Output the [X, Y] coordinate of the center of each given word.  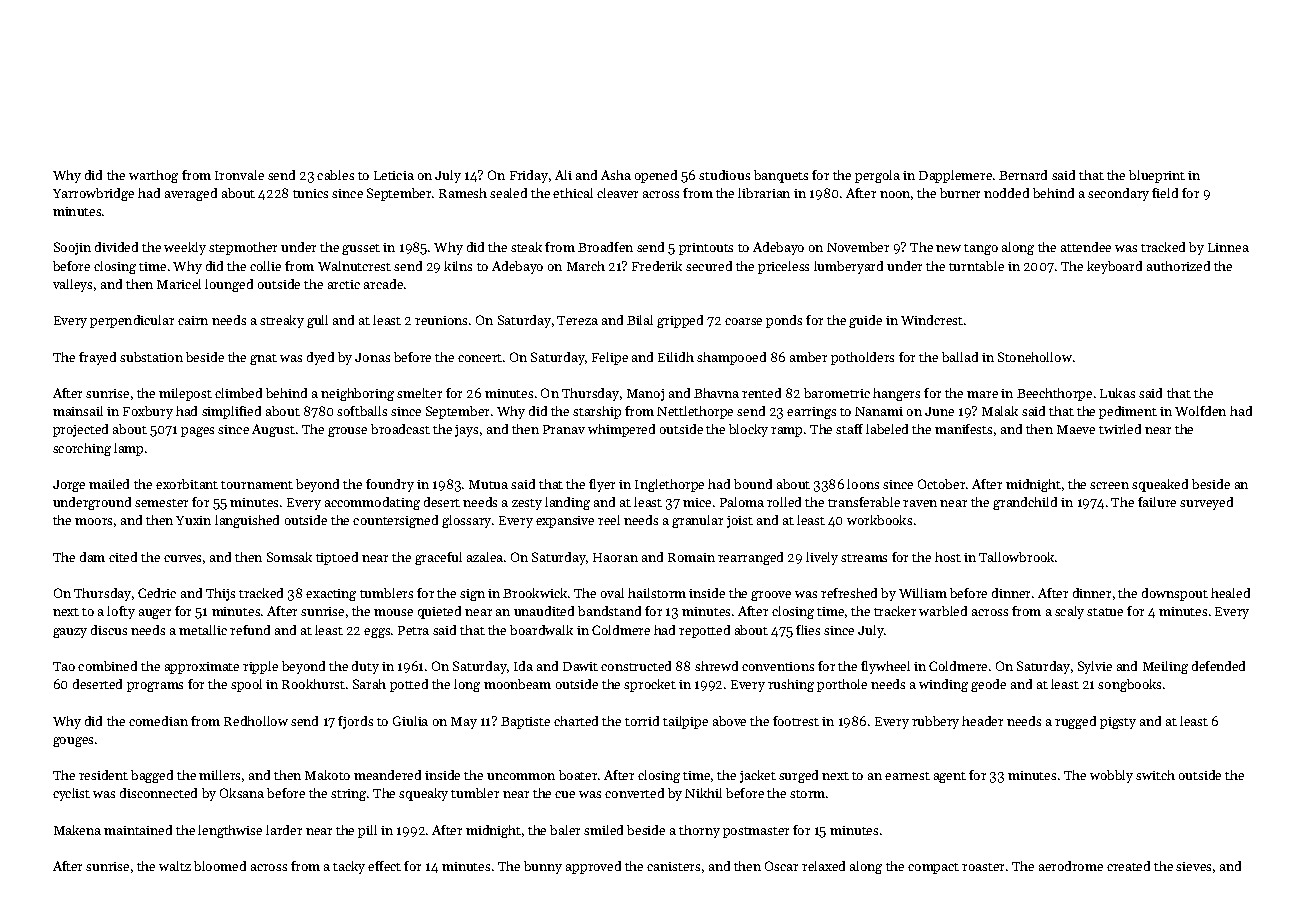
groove [771, 596]
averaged [191, 194]
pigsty [1118, 723]
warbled [943, 611]
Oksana [242, 793]
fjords [355, 722]
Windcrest [932, 320]
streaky [282, 321]
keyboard [1114, 267]
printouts [706, 249]
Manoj [645, 395]
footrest [796, 721]
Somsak [289, 557]
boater [578, 775]
